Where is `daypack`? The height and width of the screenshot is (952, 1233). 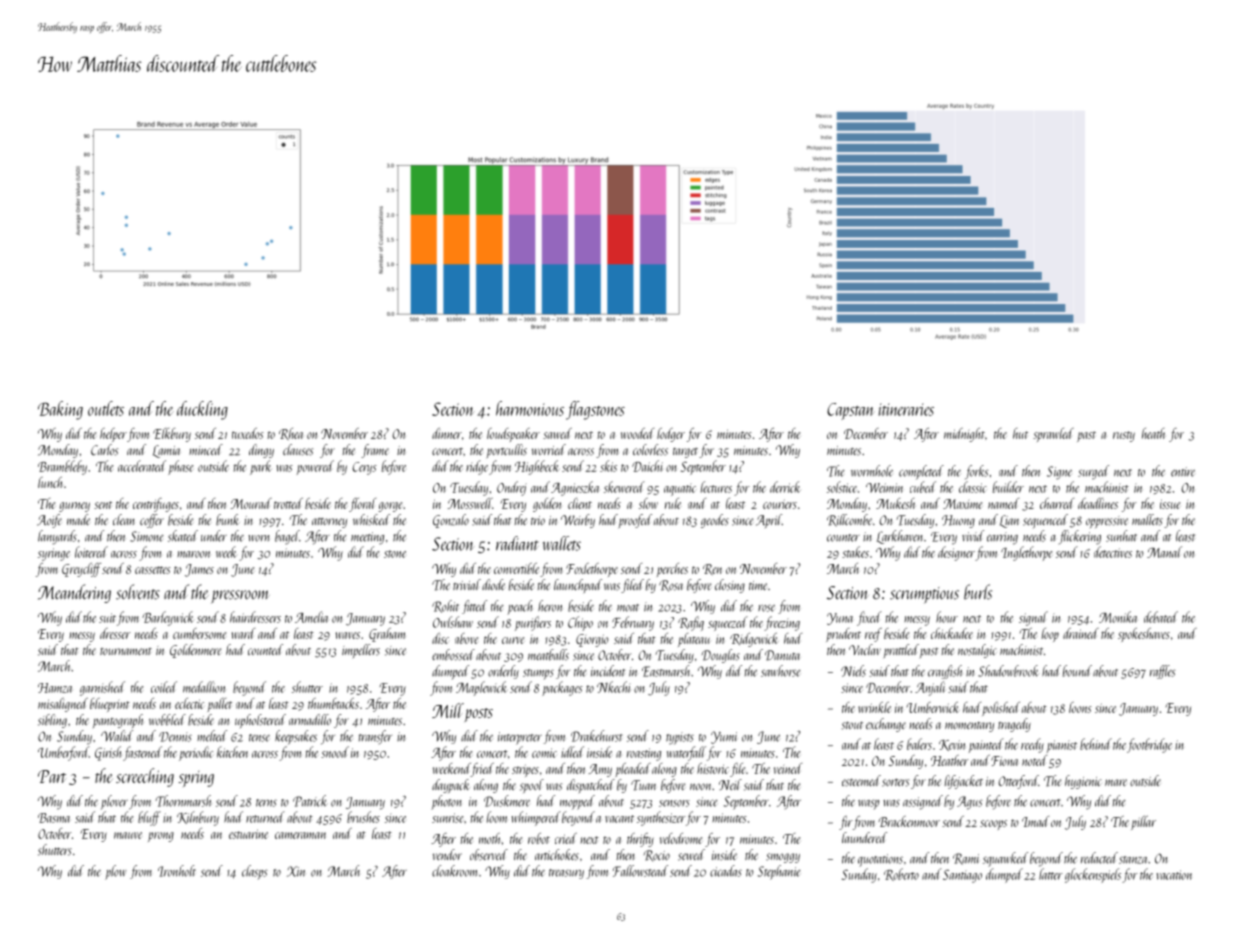
daypack is located at coordinates (450, 786).
